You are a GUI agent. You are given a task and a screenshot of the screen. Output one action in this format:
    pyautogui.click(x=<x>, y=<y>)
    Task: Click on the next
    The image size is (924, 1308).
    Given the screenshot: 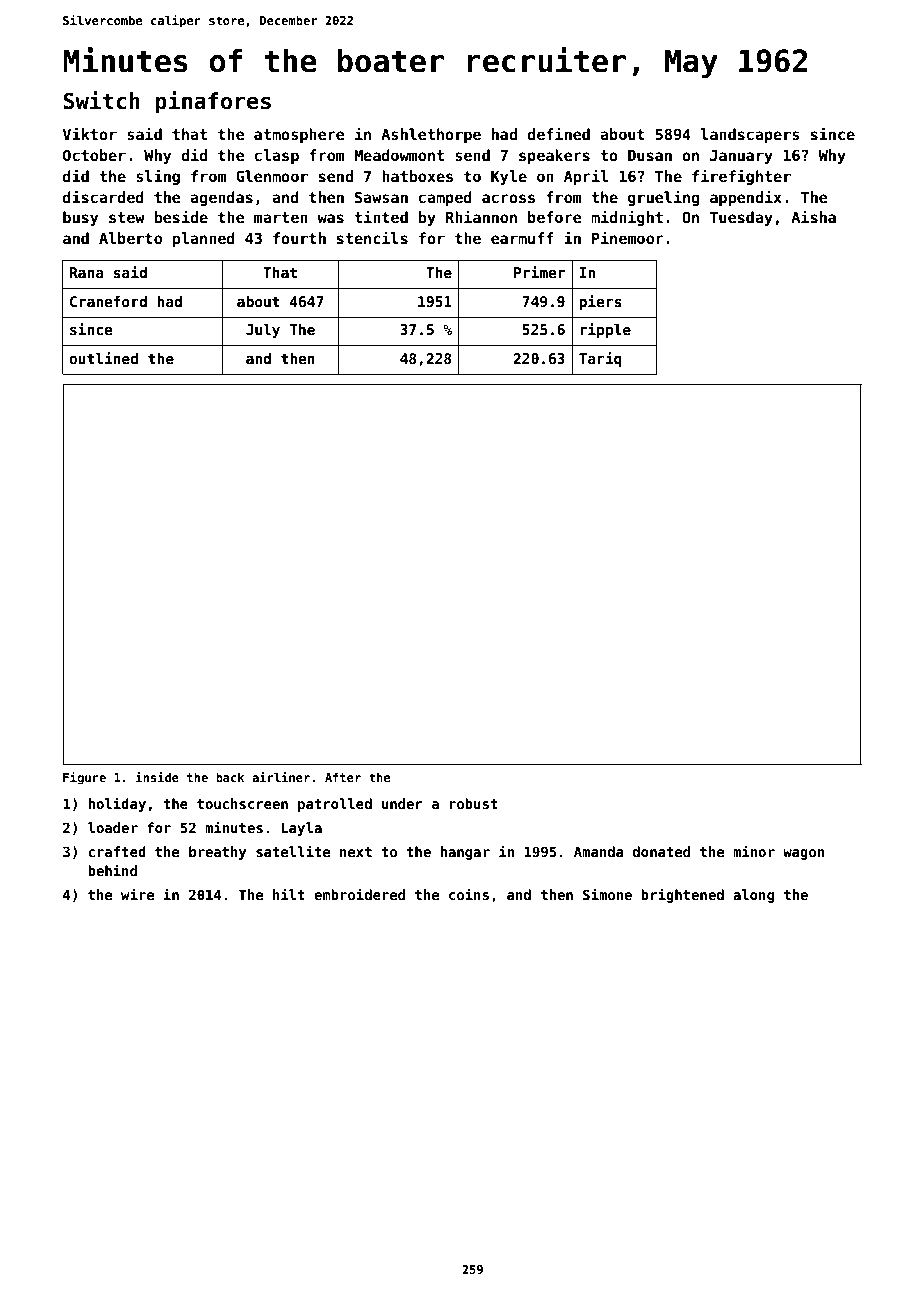 What is the action you would take?
    pyautogui.click(x=356, y=852)
